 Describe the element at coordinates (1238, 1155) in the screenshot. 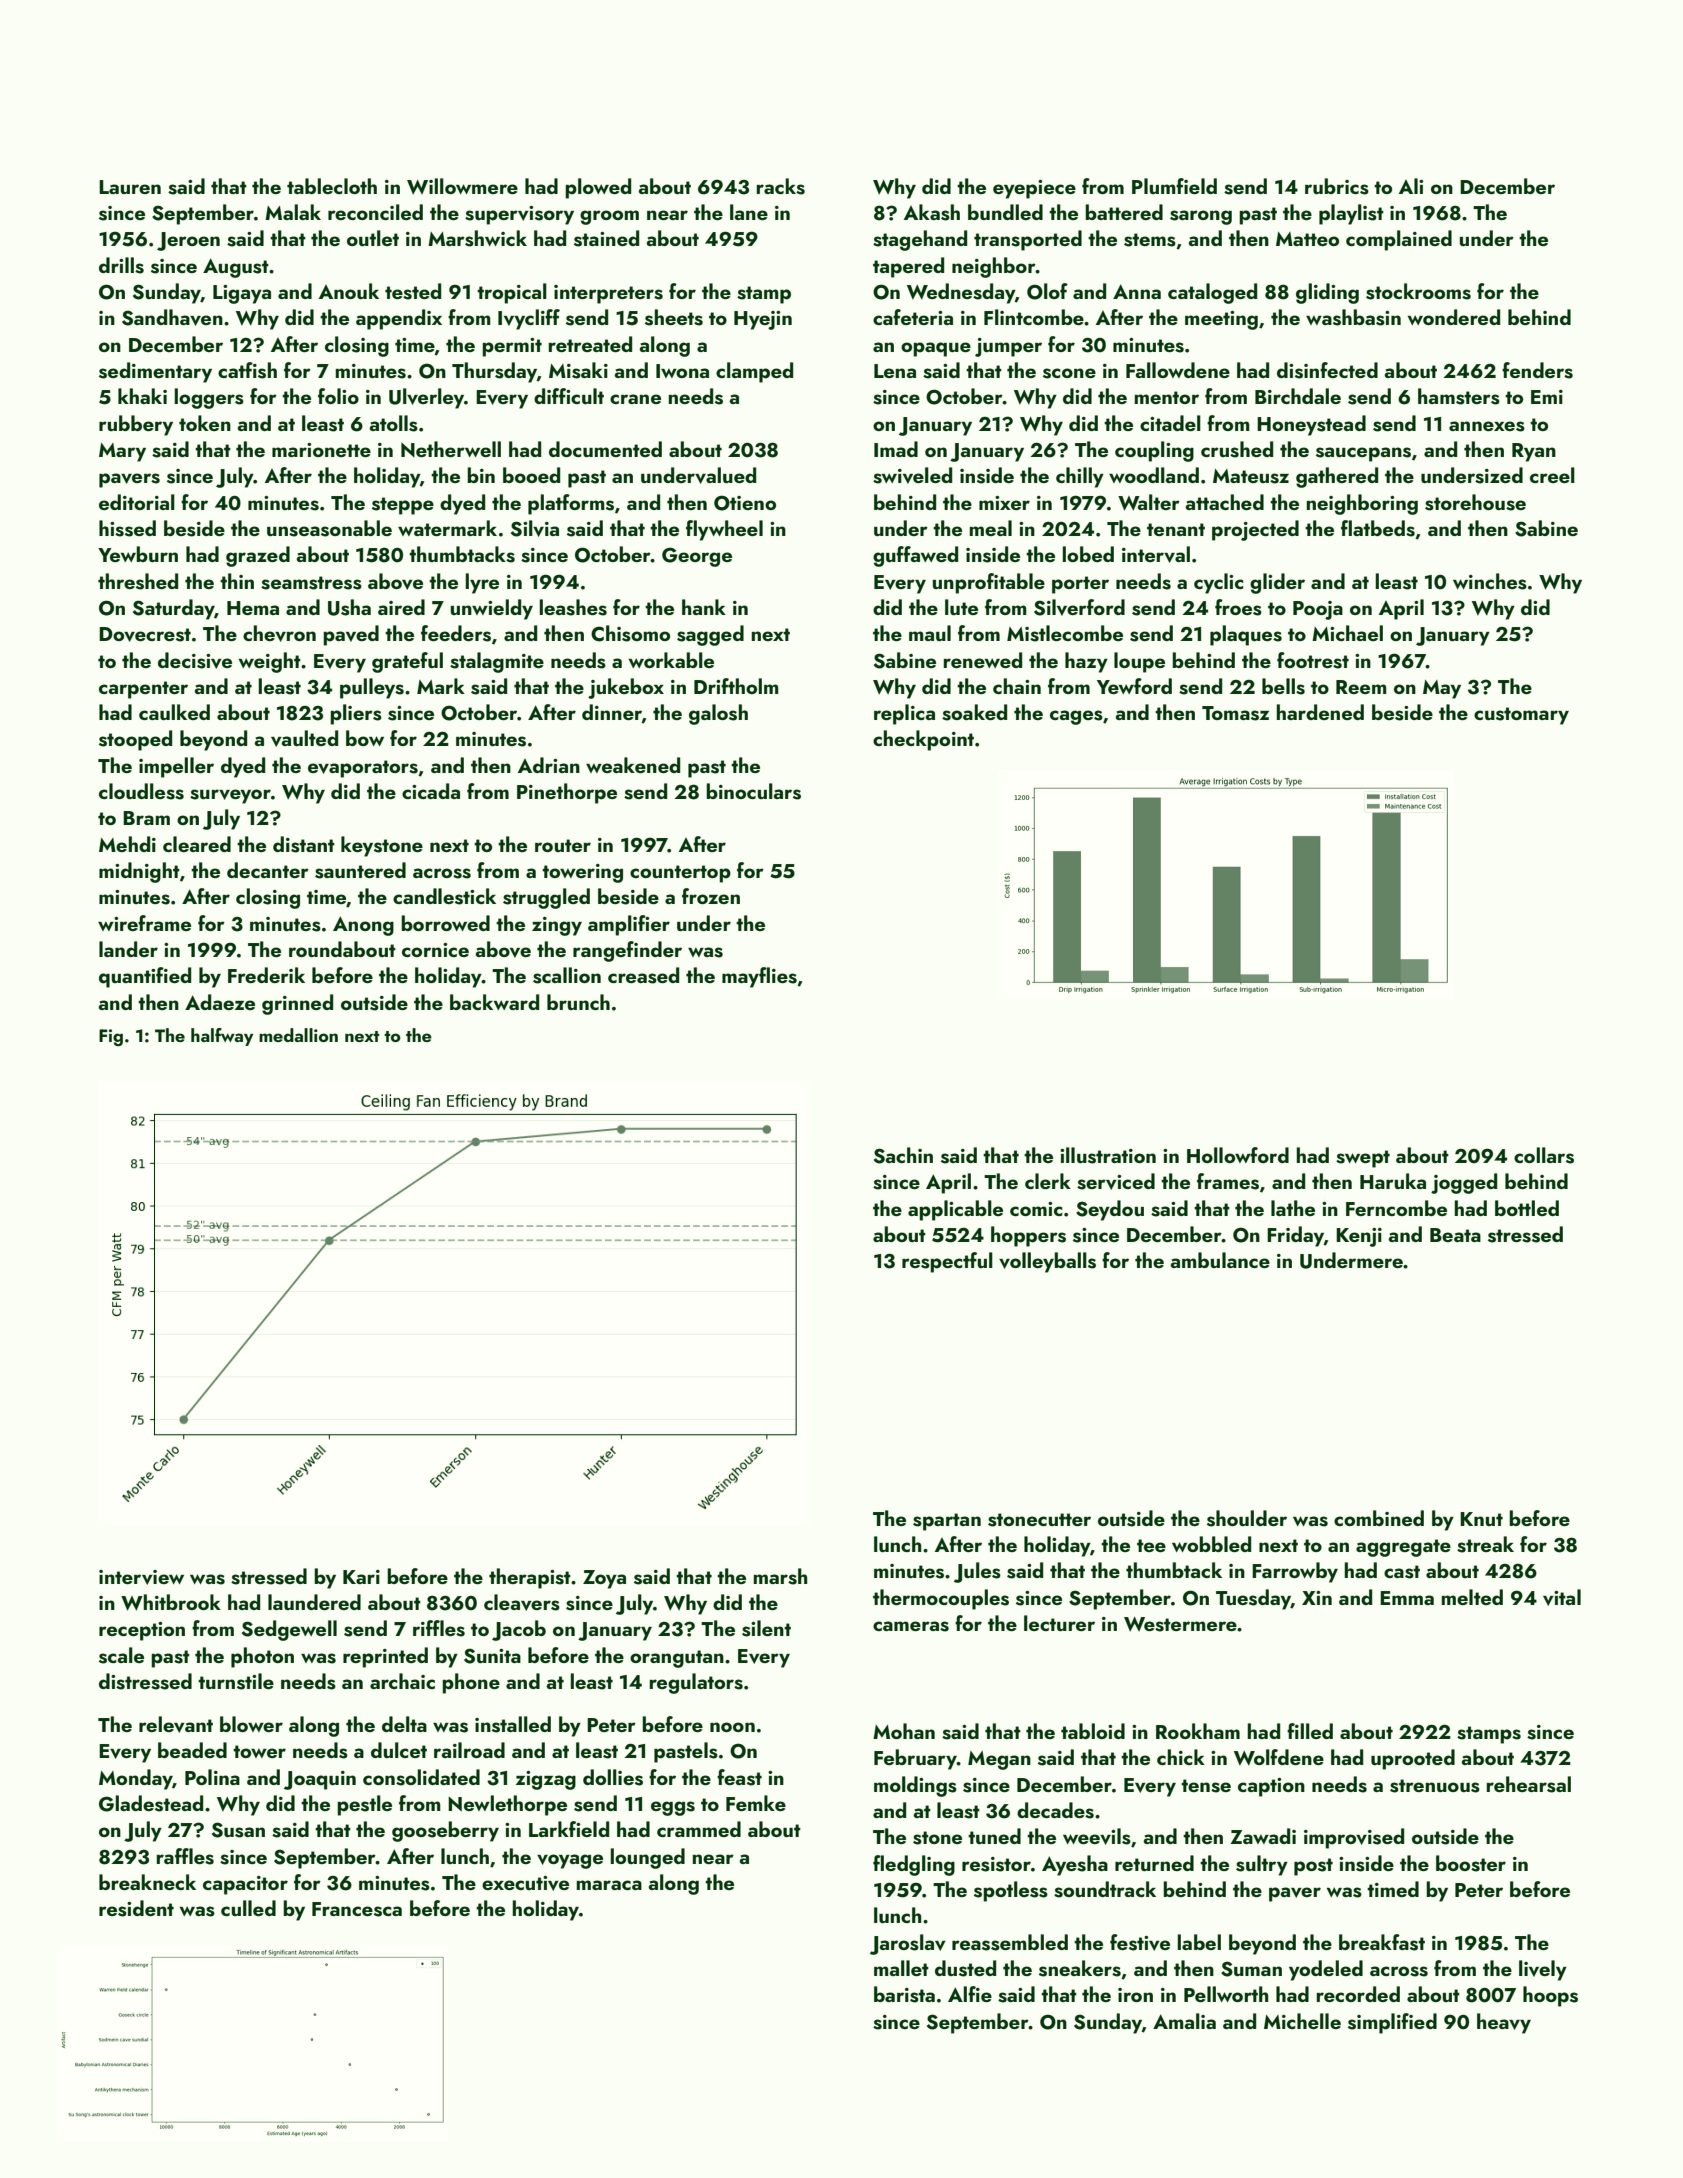

I see `Hollowford` at that location.
